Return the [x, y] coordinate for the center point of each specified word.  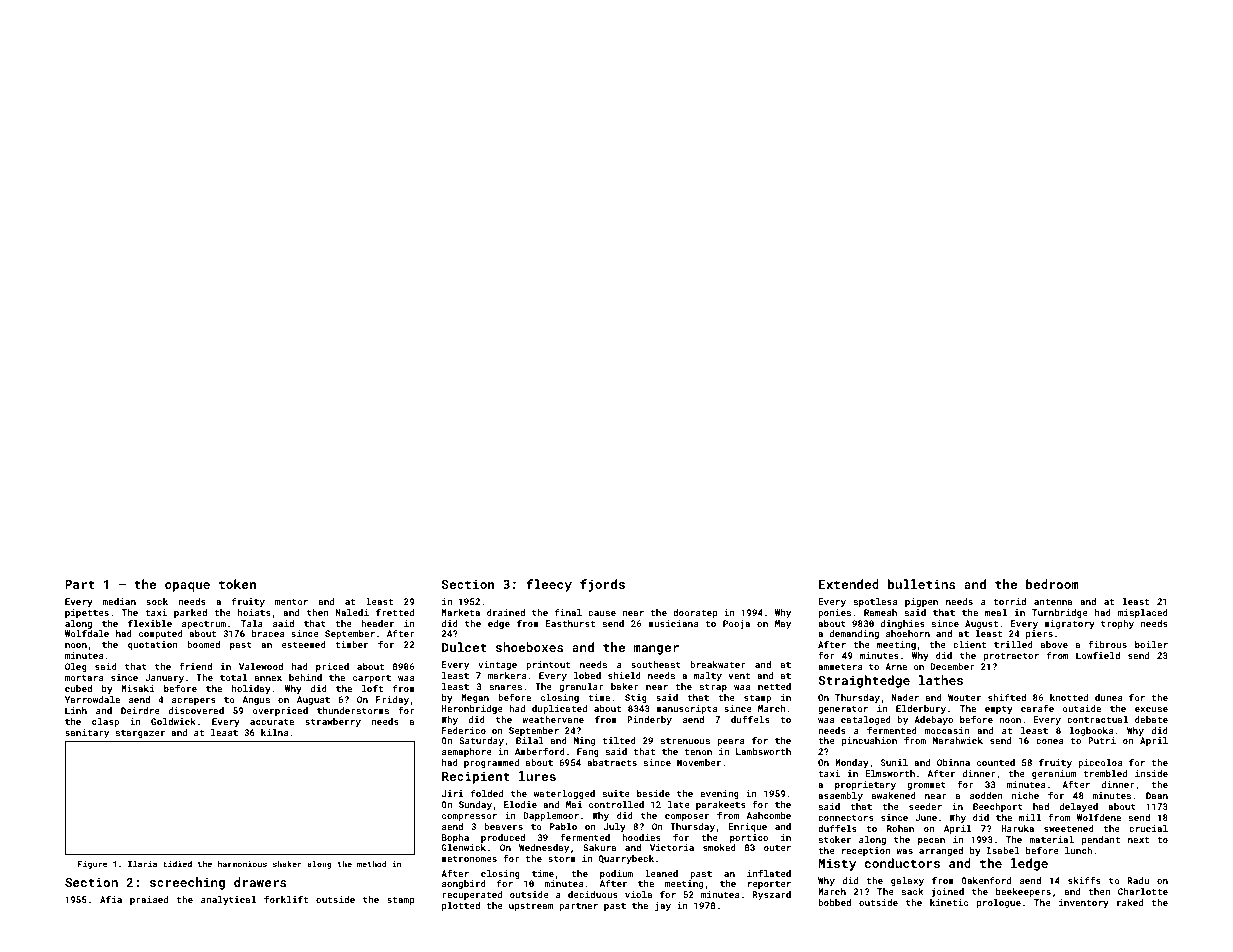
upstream [531, 907]
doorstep [695, 613]
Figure [92, 865]
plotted [461, 906]
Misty [837, 864]
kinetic [949, 902]
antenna [1053, 602]
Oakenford [986, 880]
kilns [274, 732]
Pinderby [649, 720]
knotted [1069, 697]
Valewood [261, 666]
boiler [1151, 644]
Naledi [352, 612]
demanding [854, 634]
